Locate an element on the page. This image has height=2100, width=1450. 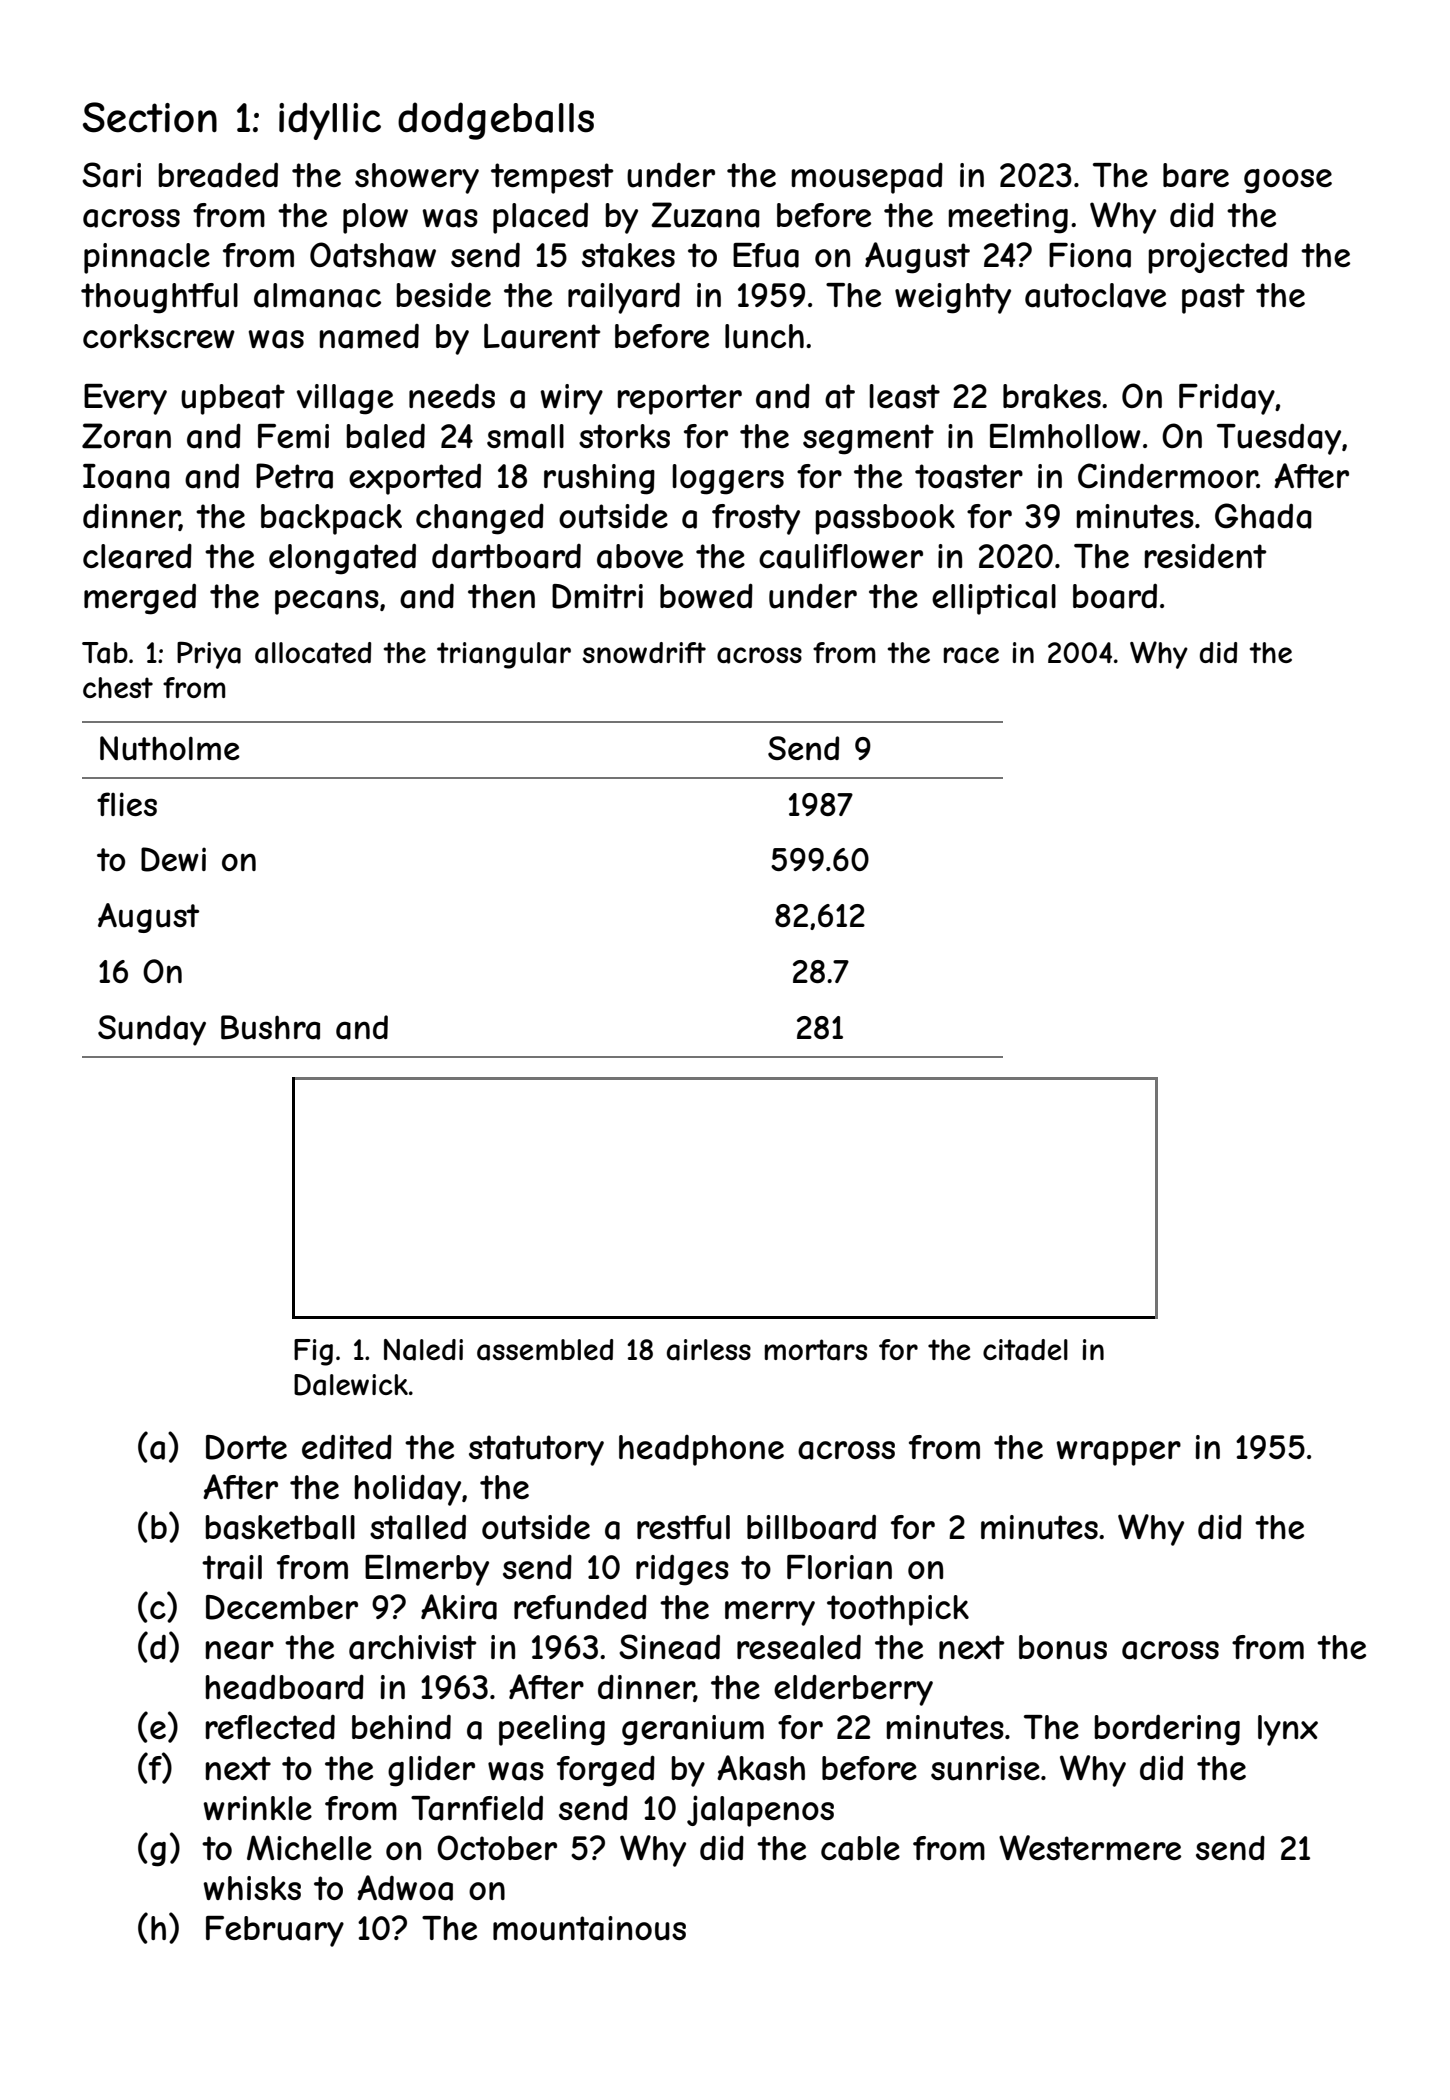
resident is located at coordinates (1205, 555).
